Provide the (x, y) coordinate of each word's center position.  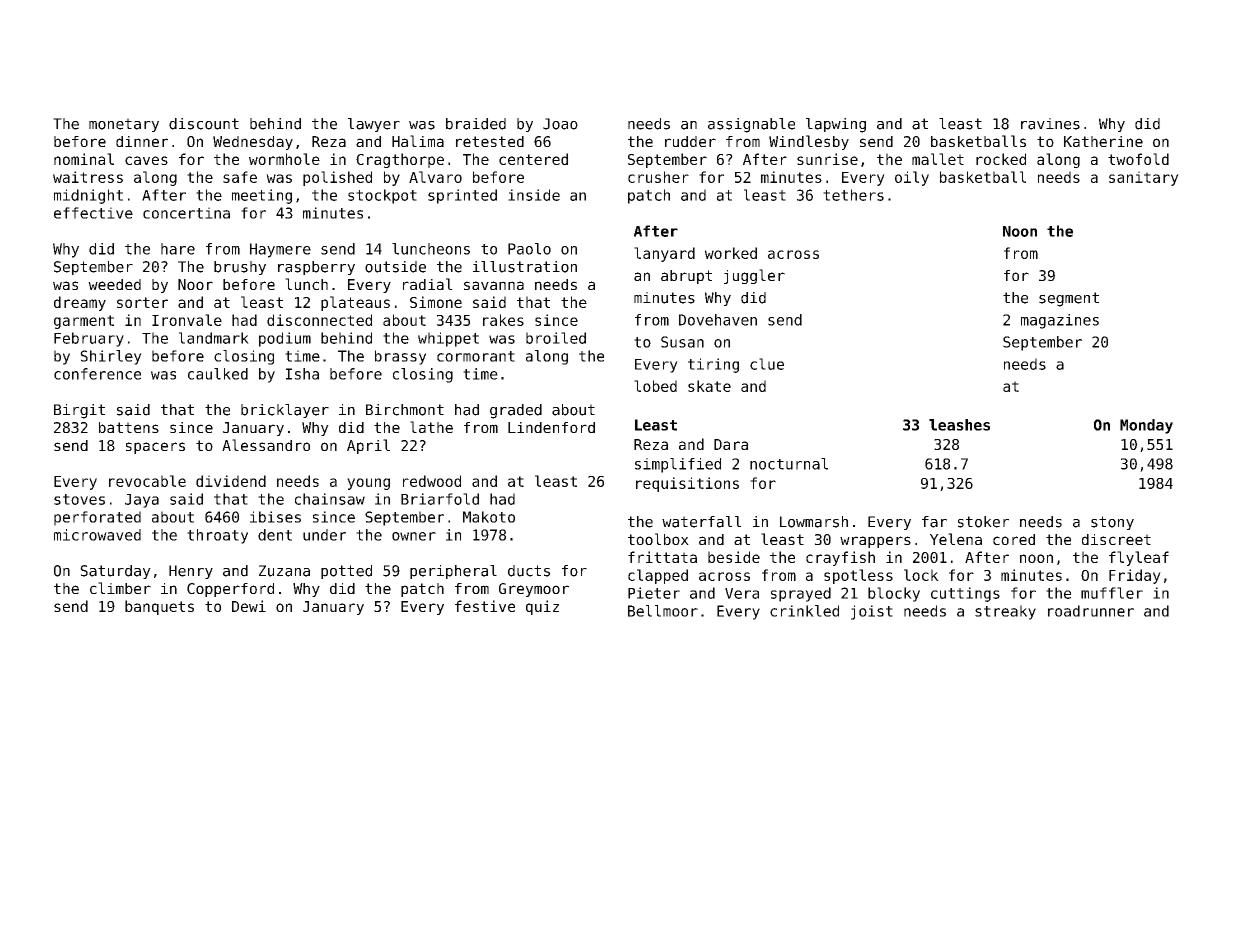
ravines (1050, 124)
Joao (560, 124)
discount (204, 124)
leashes (959, 425)
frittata (662, 557)
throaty (217, 536)
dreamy (80, 303)
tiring (713, 365)
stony (1112, 523)
